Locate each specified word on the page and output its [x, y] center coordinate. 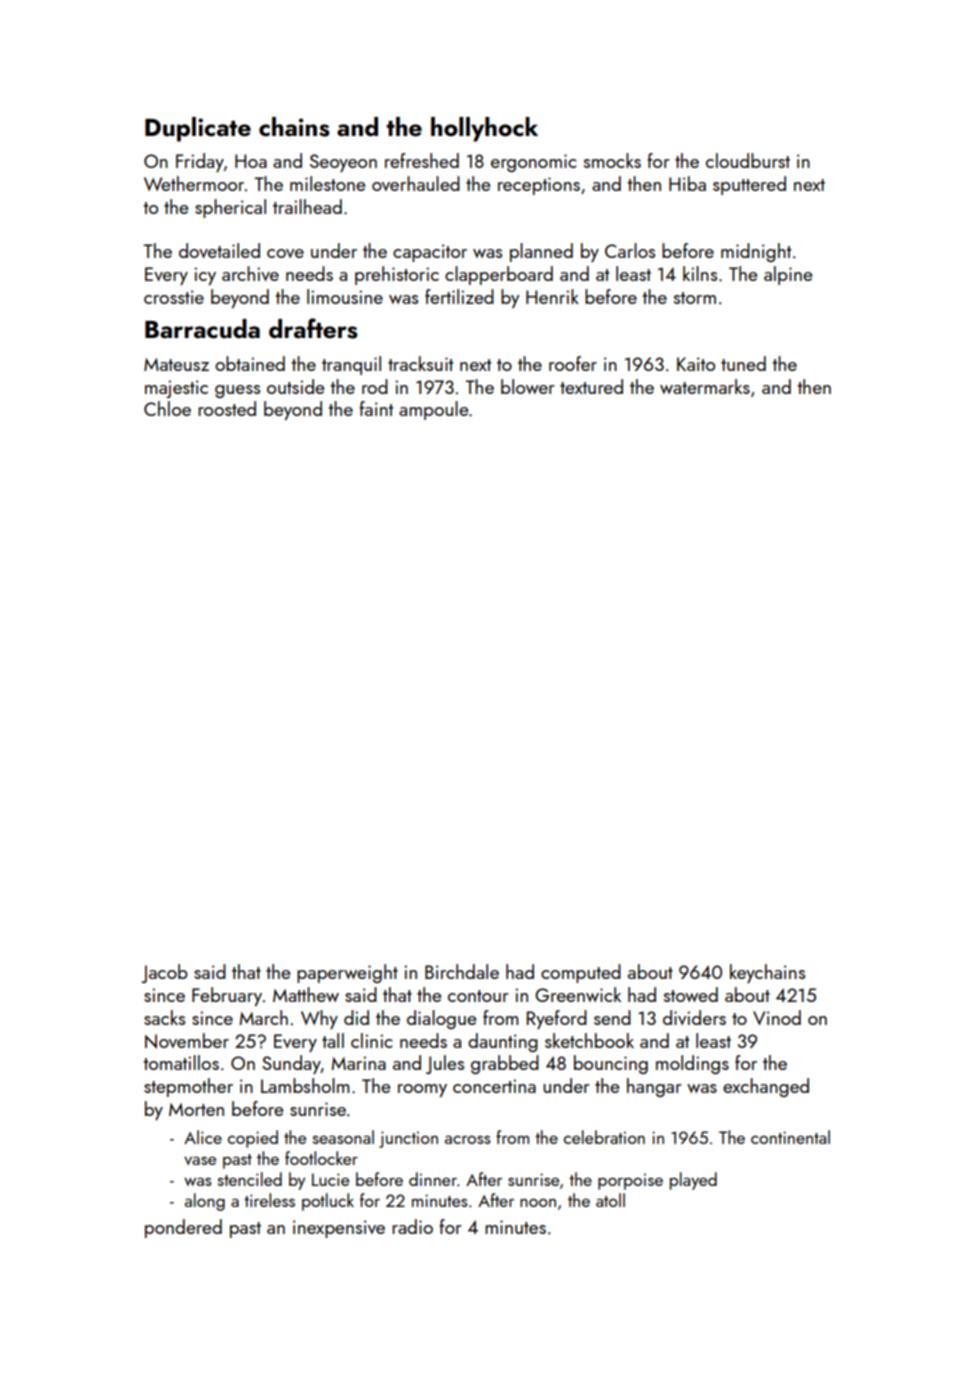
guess [237, 391]
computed [581, 973]
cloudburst [748, 160]
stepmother [188, 1087]
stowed [691, 994]
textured [591, 386]
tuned [743, 363]
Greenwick [578, 994]
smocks [612, 160]
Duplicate [198, 129]
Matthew [306, 994]
